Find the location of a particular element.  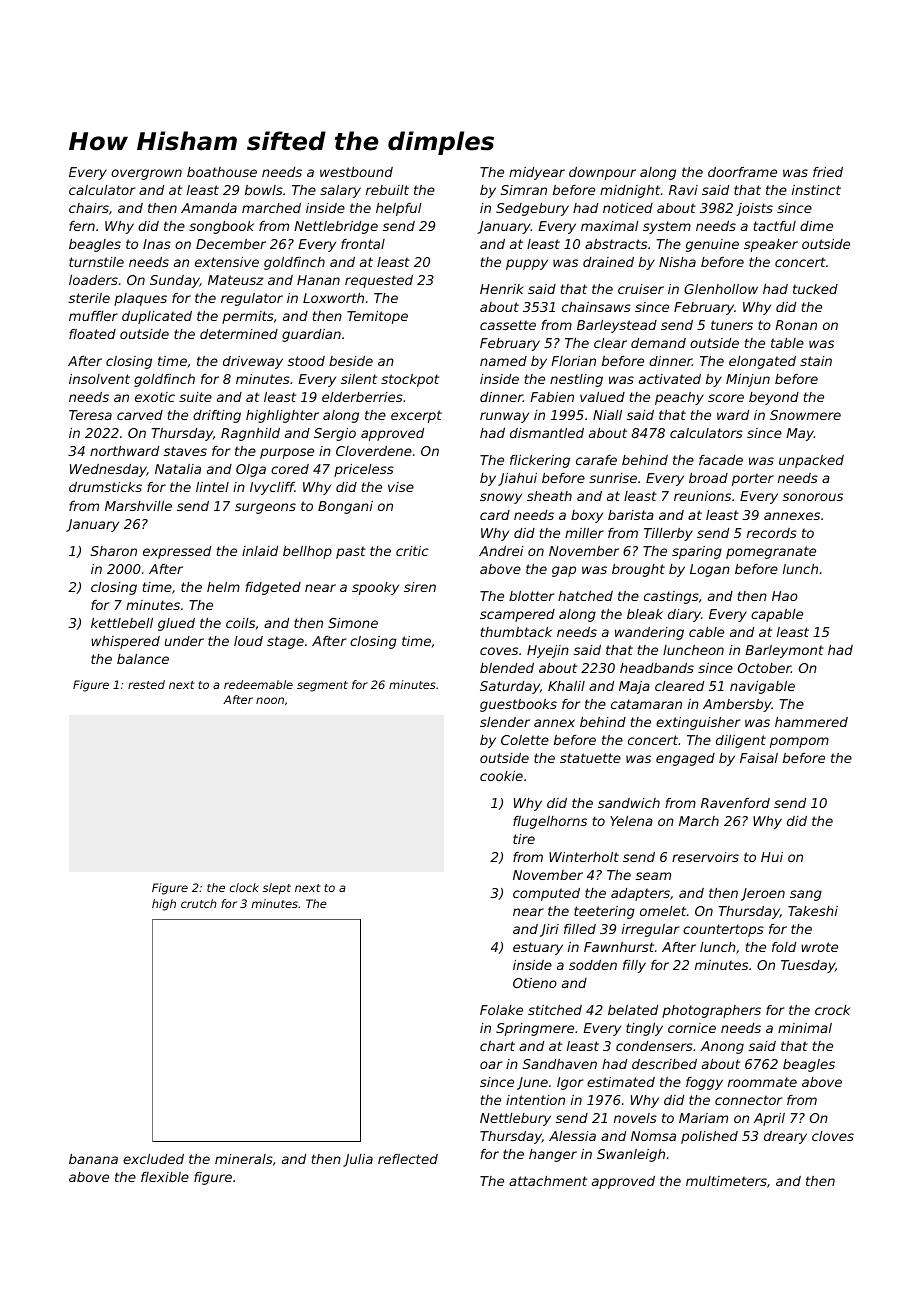

fried is located at coordinates (828, 172).
